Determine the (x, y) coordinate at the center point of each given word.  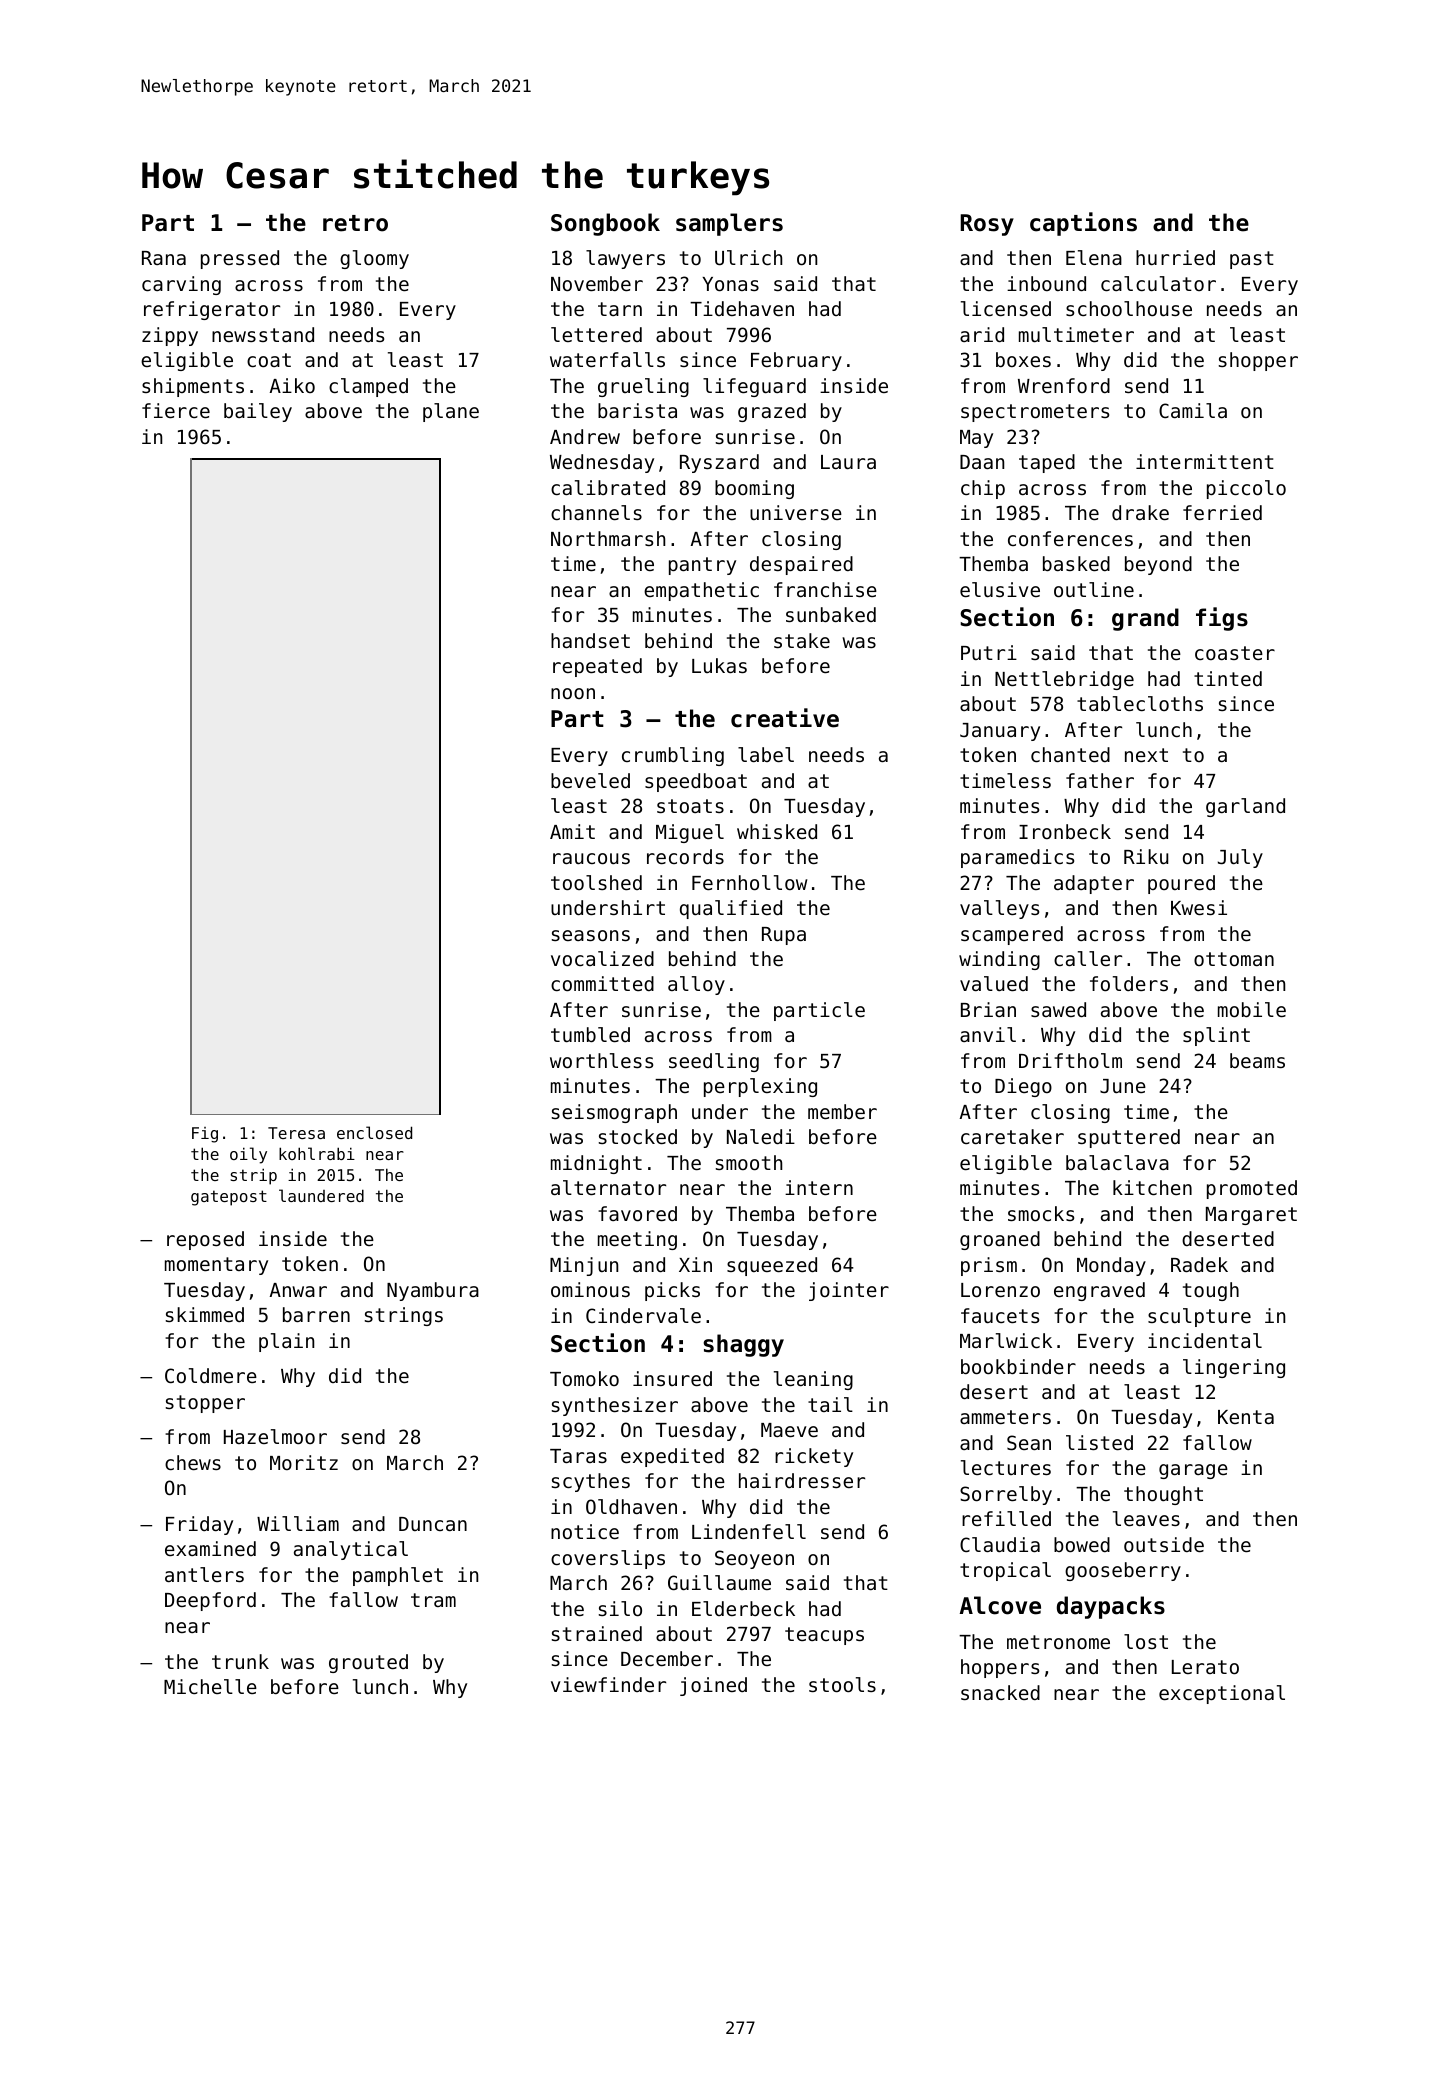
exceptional (1222, 1694)
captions (1083, 224)
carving (181, 285)
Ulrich (748, 257)
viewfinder (608, 1684)
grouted (368, 1663)
